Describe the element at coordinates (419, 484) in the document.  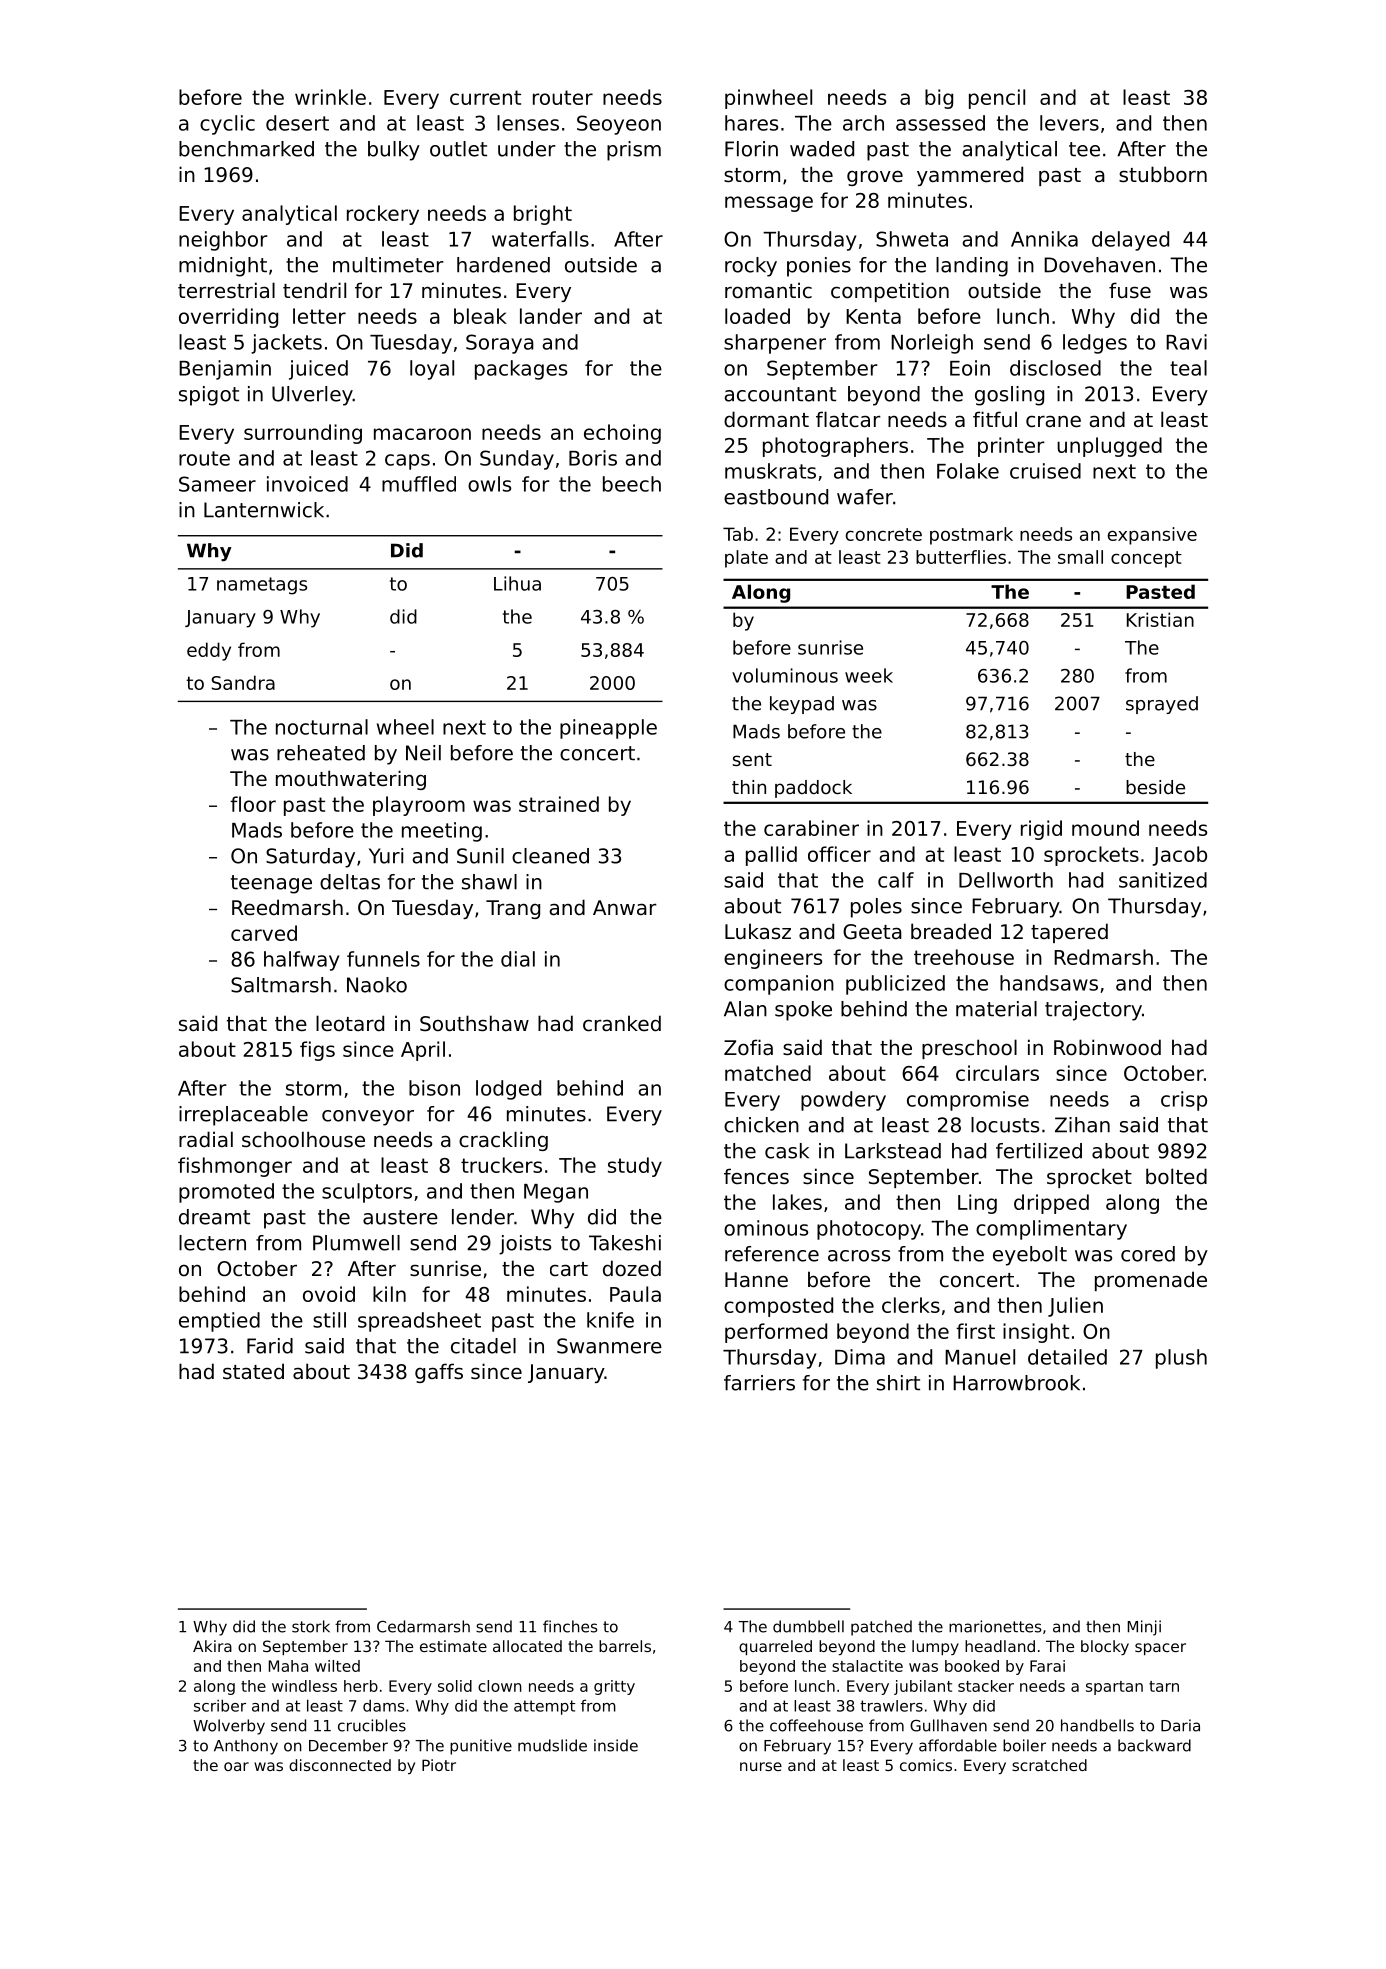
I see `muffled` at that location.
